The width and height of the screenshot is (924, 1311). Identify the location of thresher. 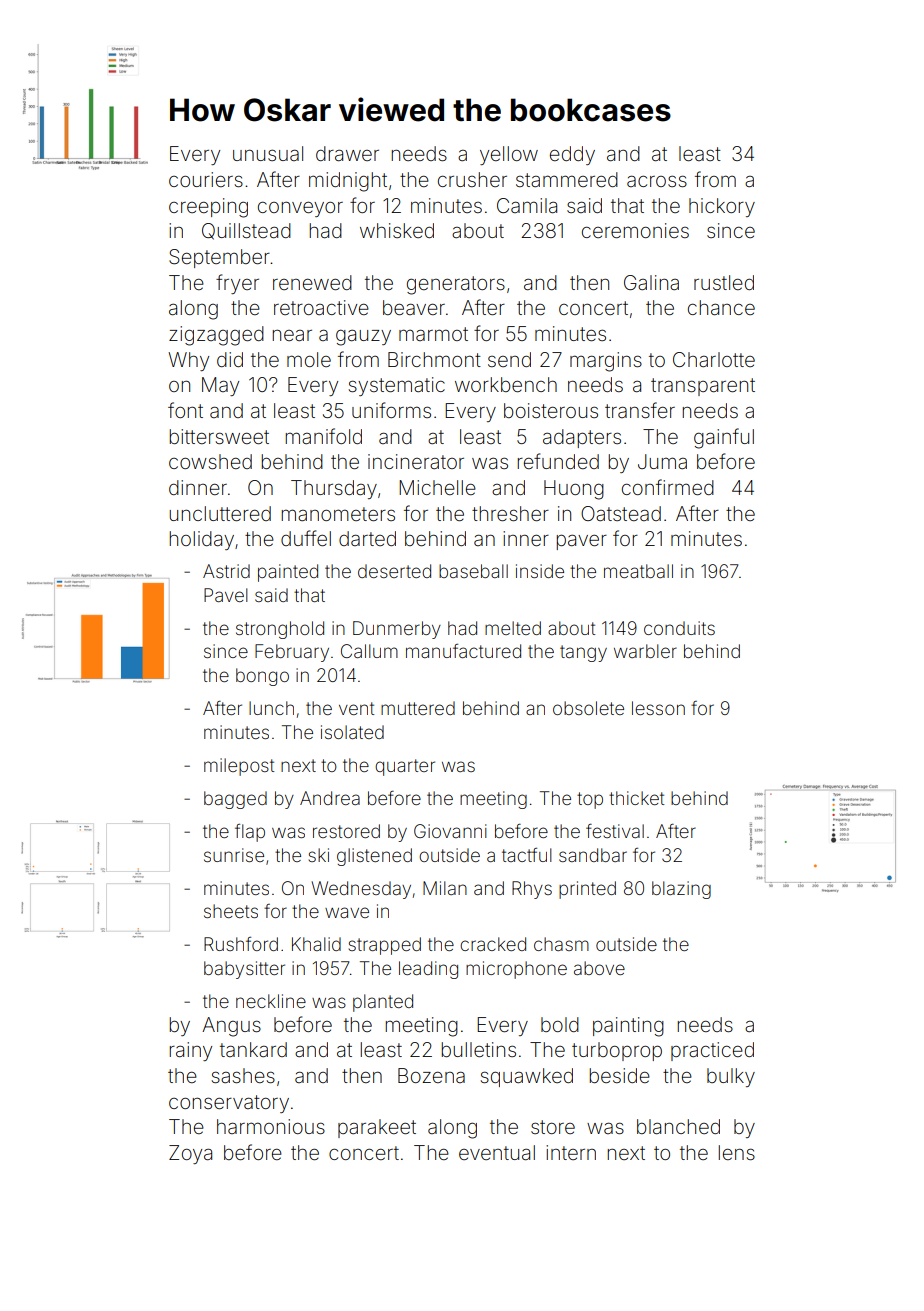
(510, 513).
